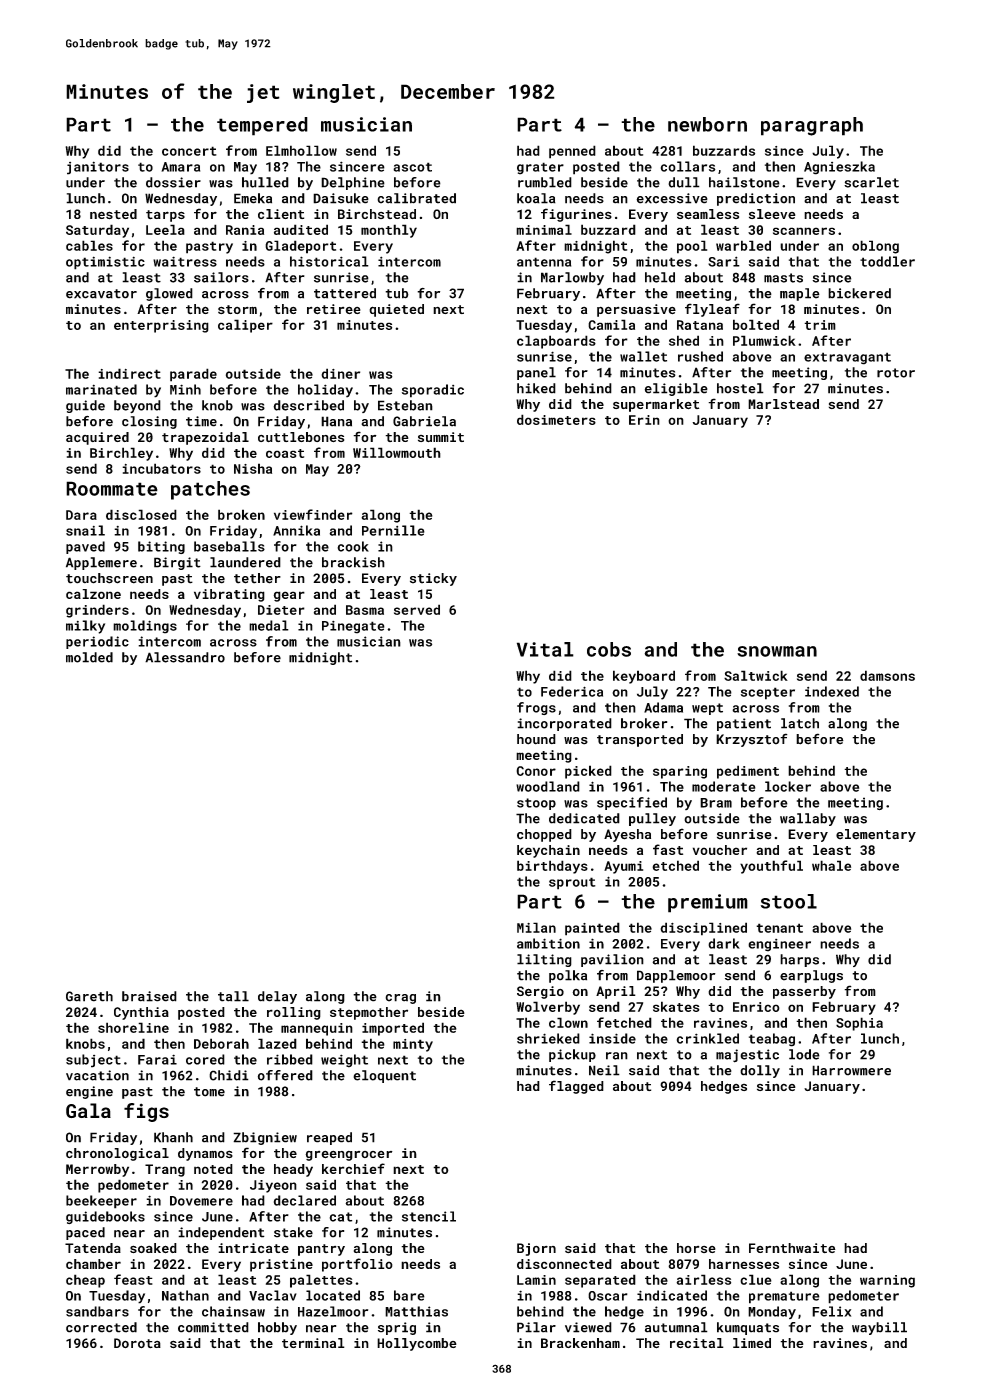 The width and height of the screenshot is (984, 1397). I want to click on separated, so click(600, 1281).
